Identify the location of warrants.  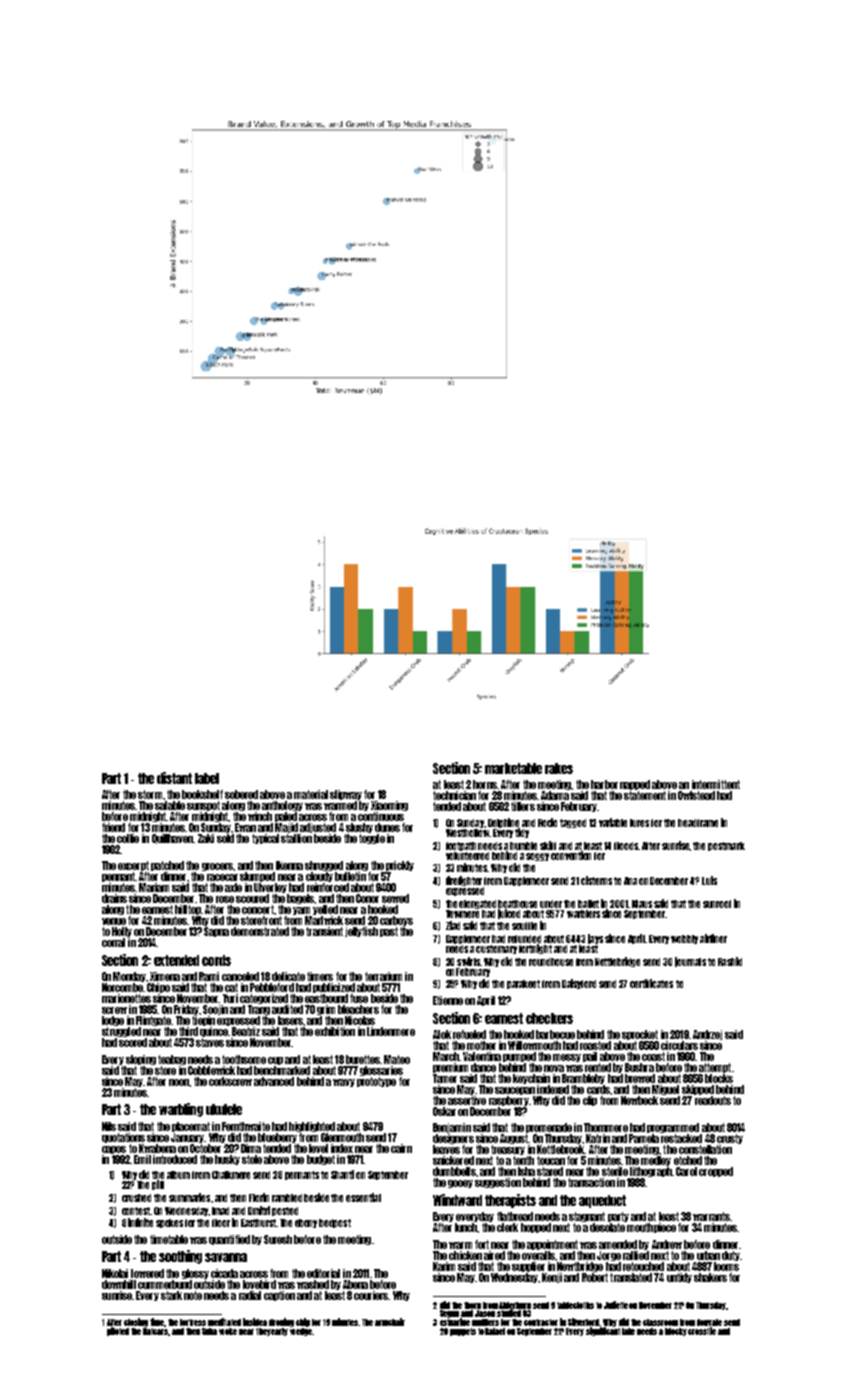
(711, 1216).
